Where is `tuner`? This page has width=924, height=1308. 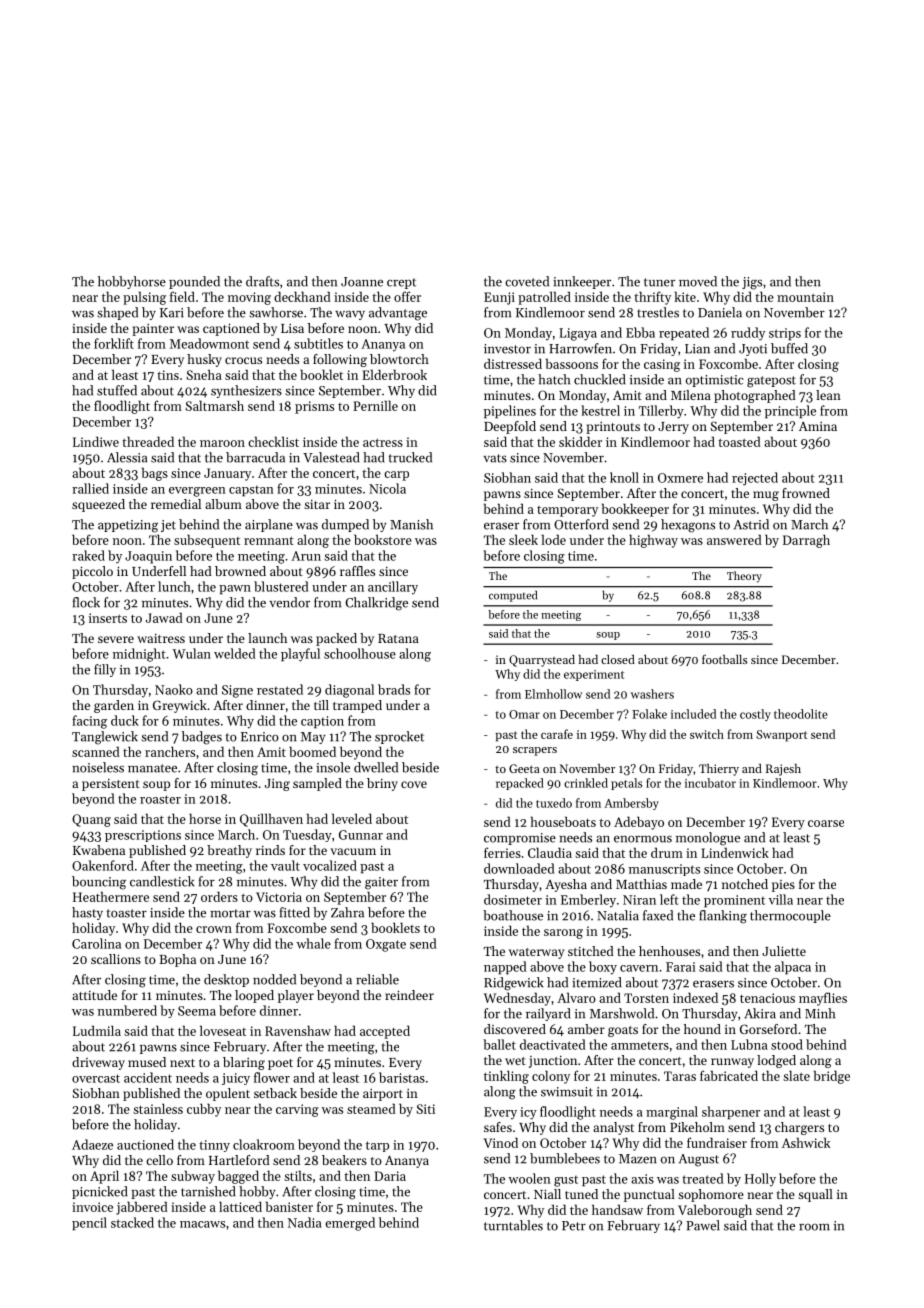
tuner is located at coordinates (659, 282).
